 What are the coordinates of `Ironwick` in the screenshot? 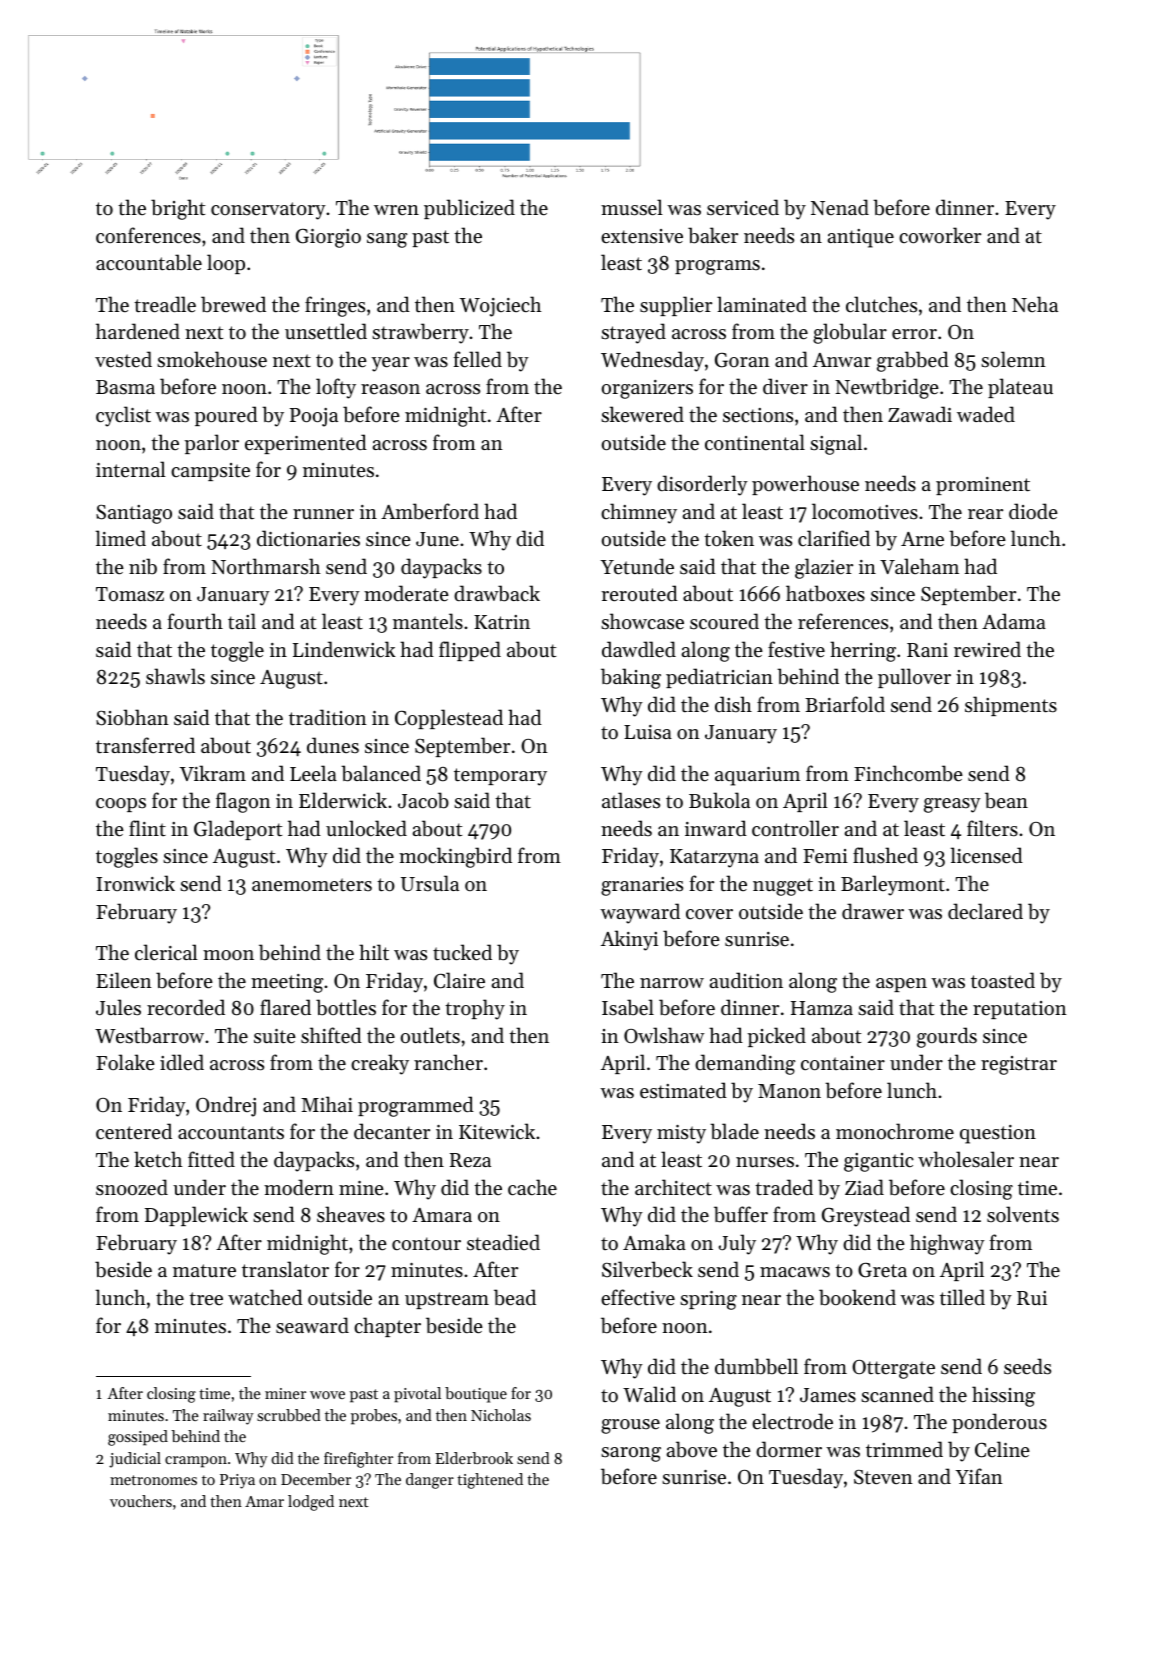 It's located at (135, 883).
